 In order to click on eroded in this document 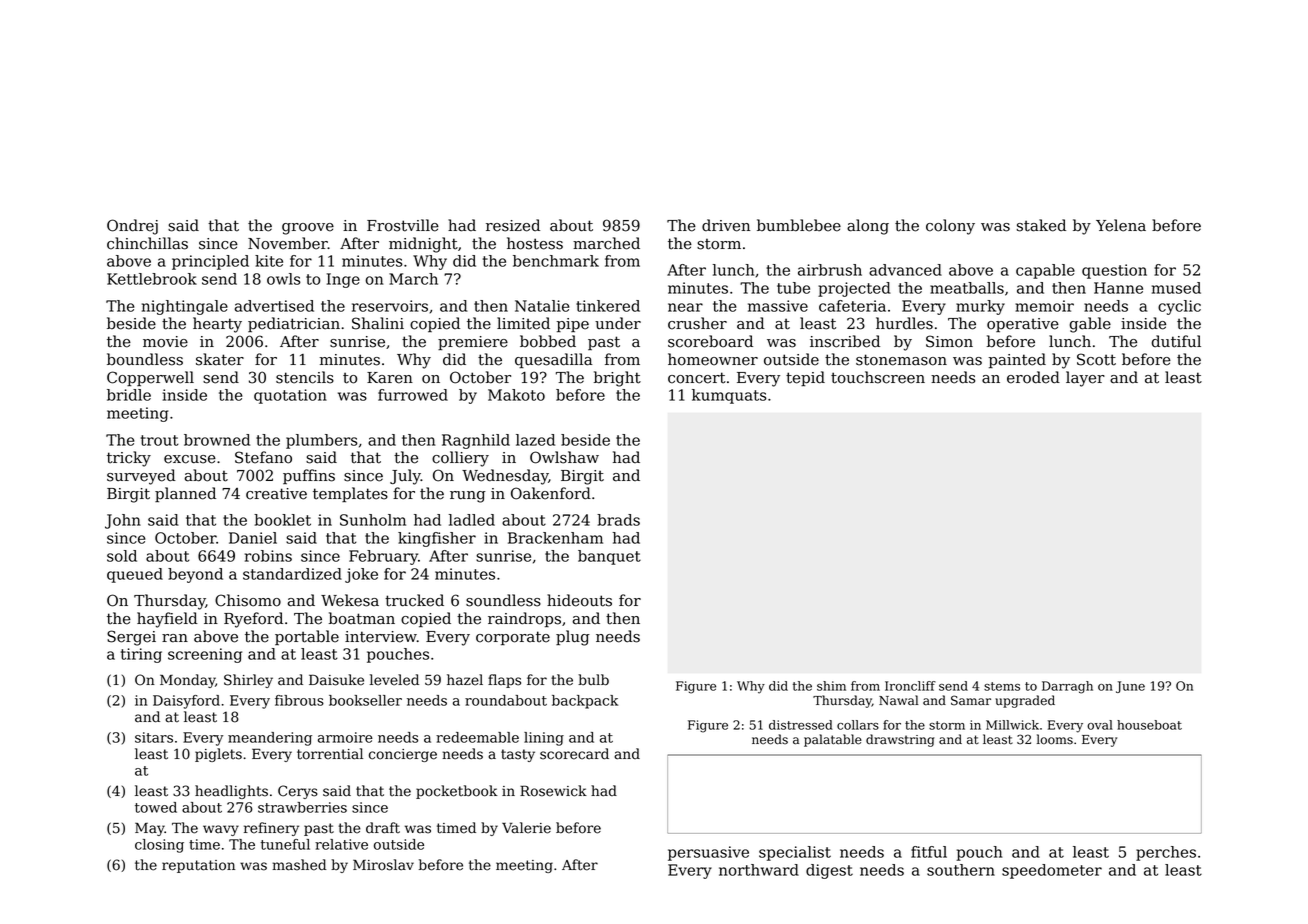, I will do `click(1033, 377)`.
